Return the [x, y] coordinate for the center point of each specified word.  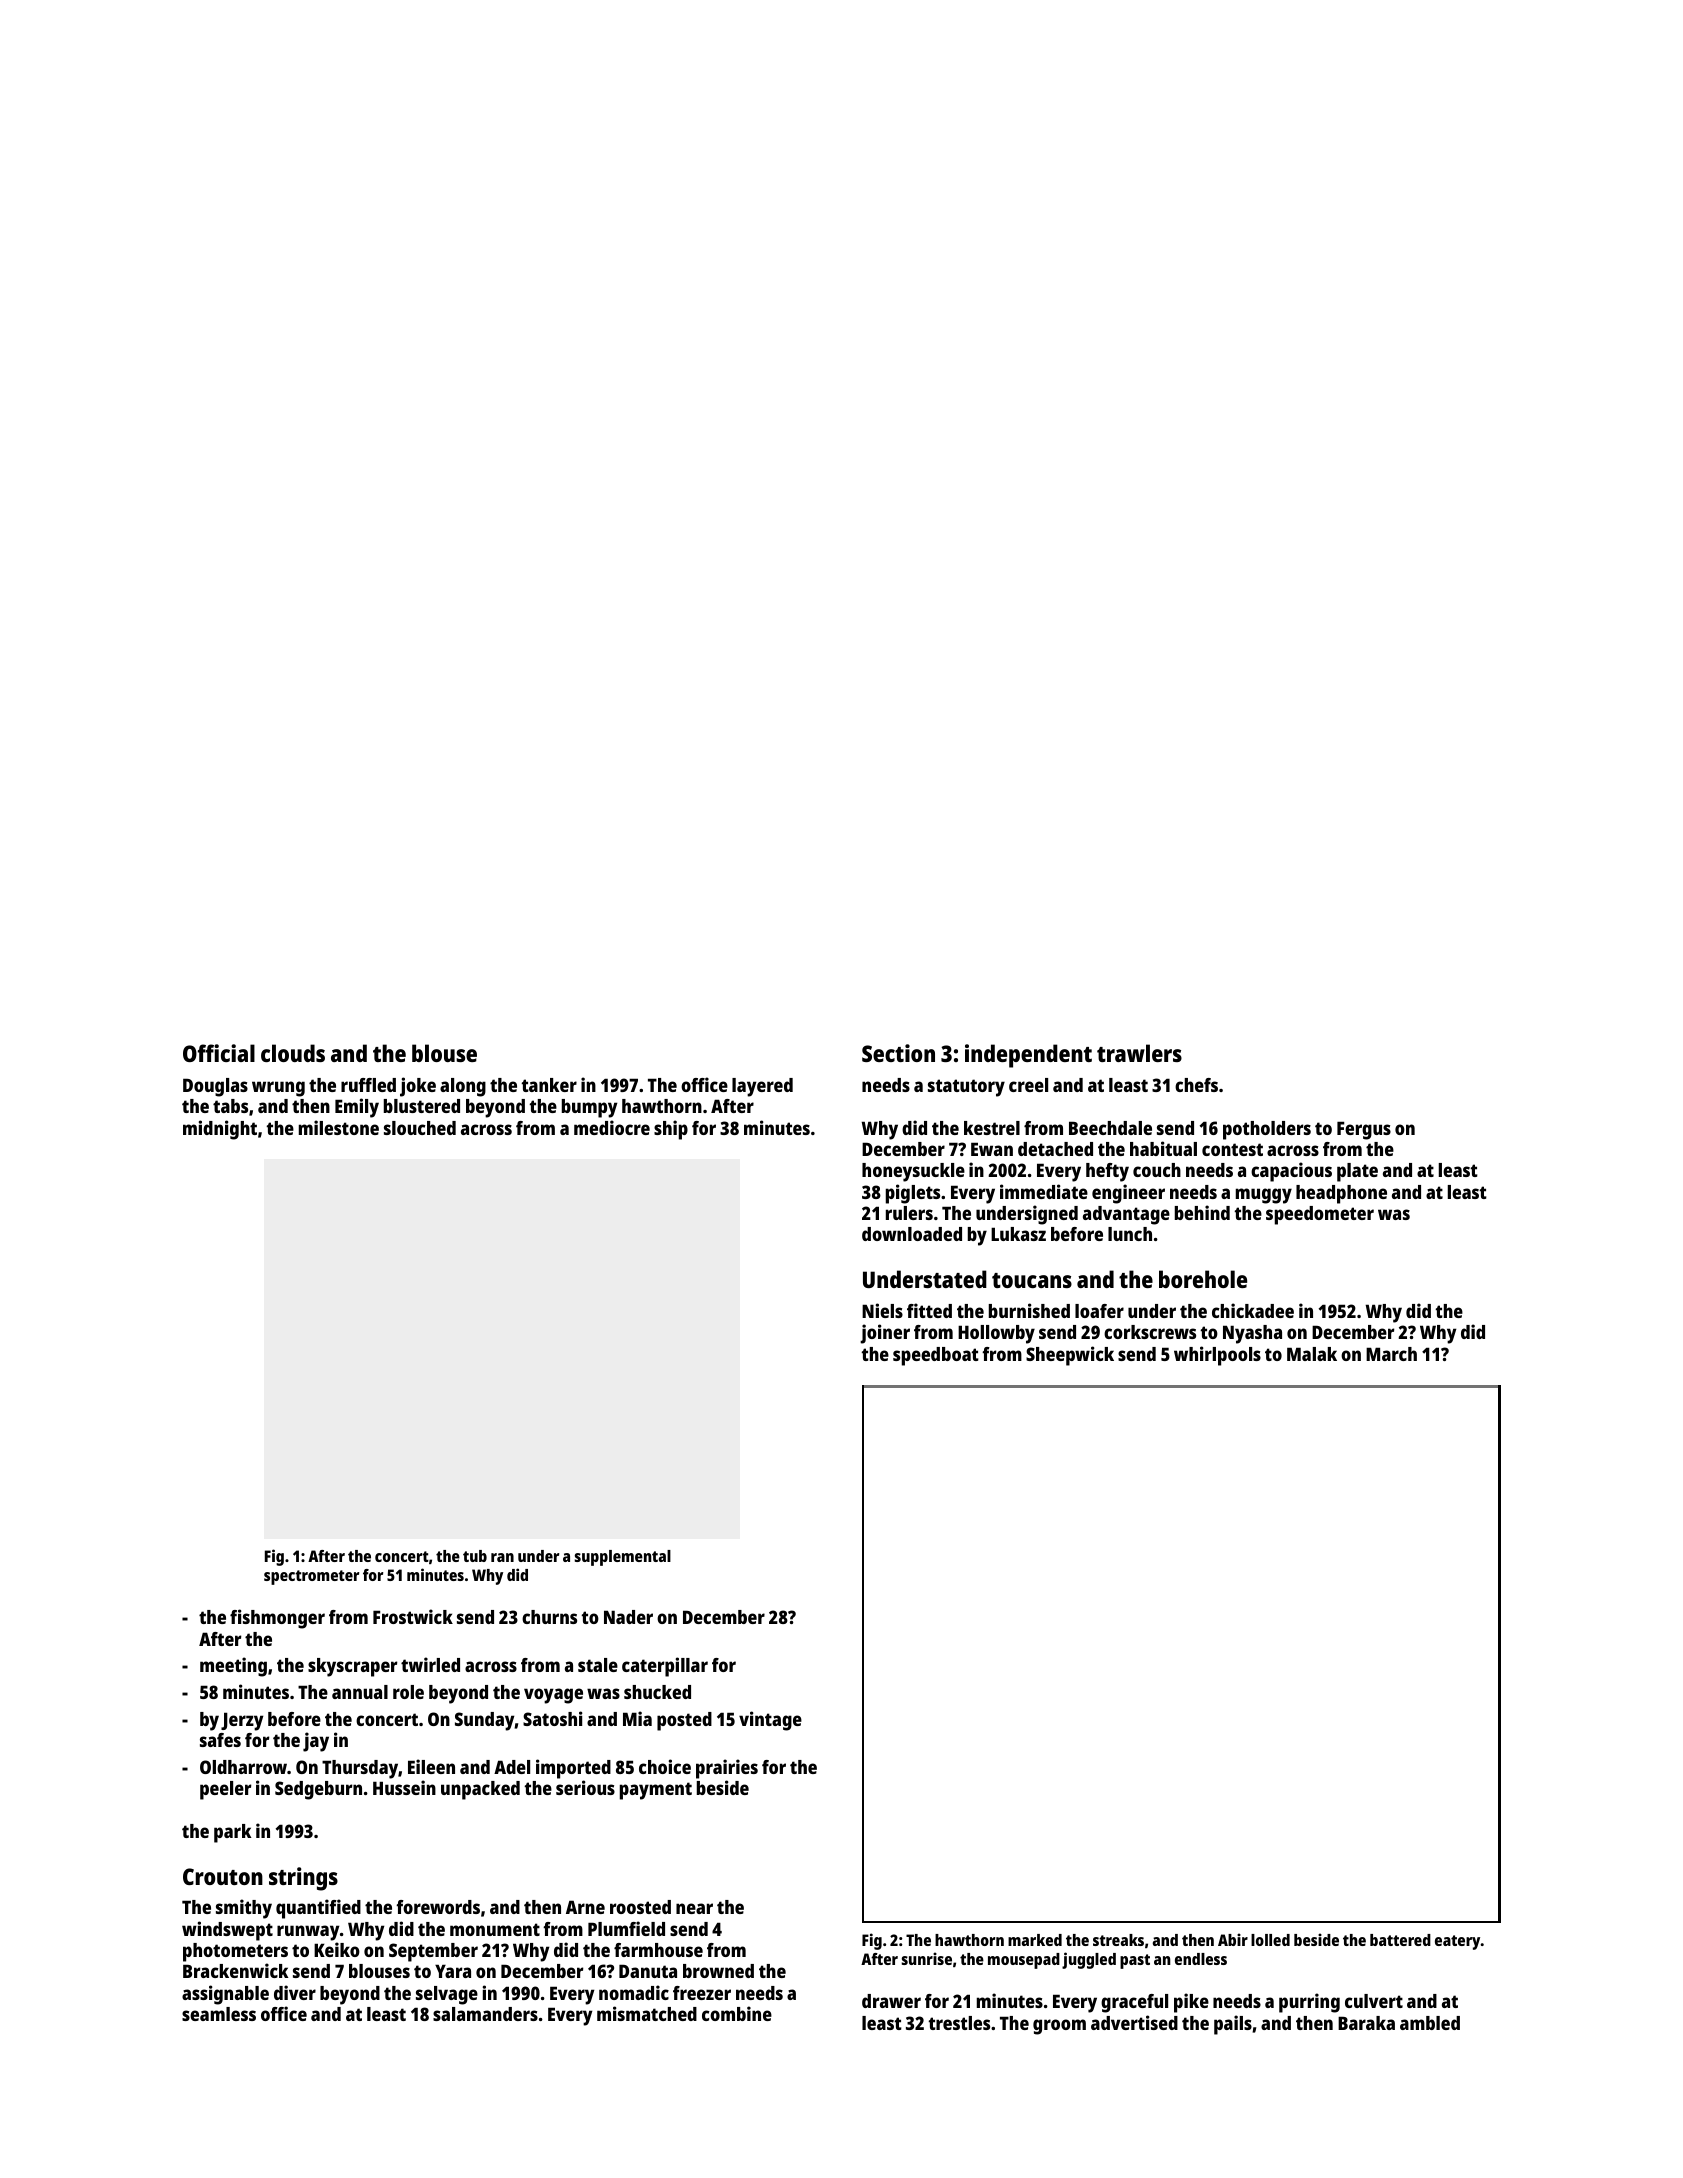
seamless [219, 2014]
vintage [770, 1721]
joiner [885, 1334]
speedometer [1320, 1215]
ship [671, 1130]
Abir [1233, 1939]
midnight [220, 1130]
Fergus [1364, 1130]
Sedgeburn [318, 1790]
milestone [339, 1127]
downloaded [912, 1234]
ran [502, 1557]
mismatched [647, 2013]
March [1391, 1354]
